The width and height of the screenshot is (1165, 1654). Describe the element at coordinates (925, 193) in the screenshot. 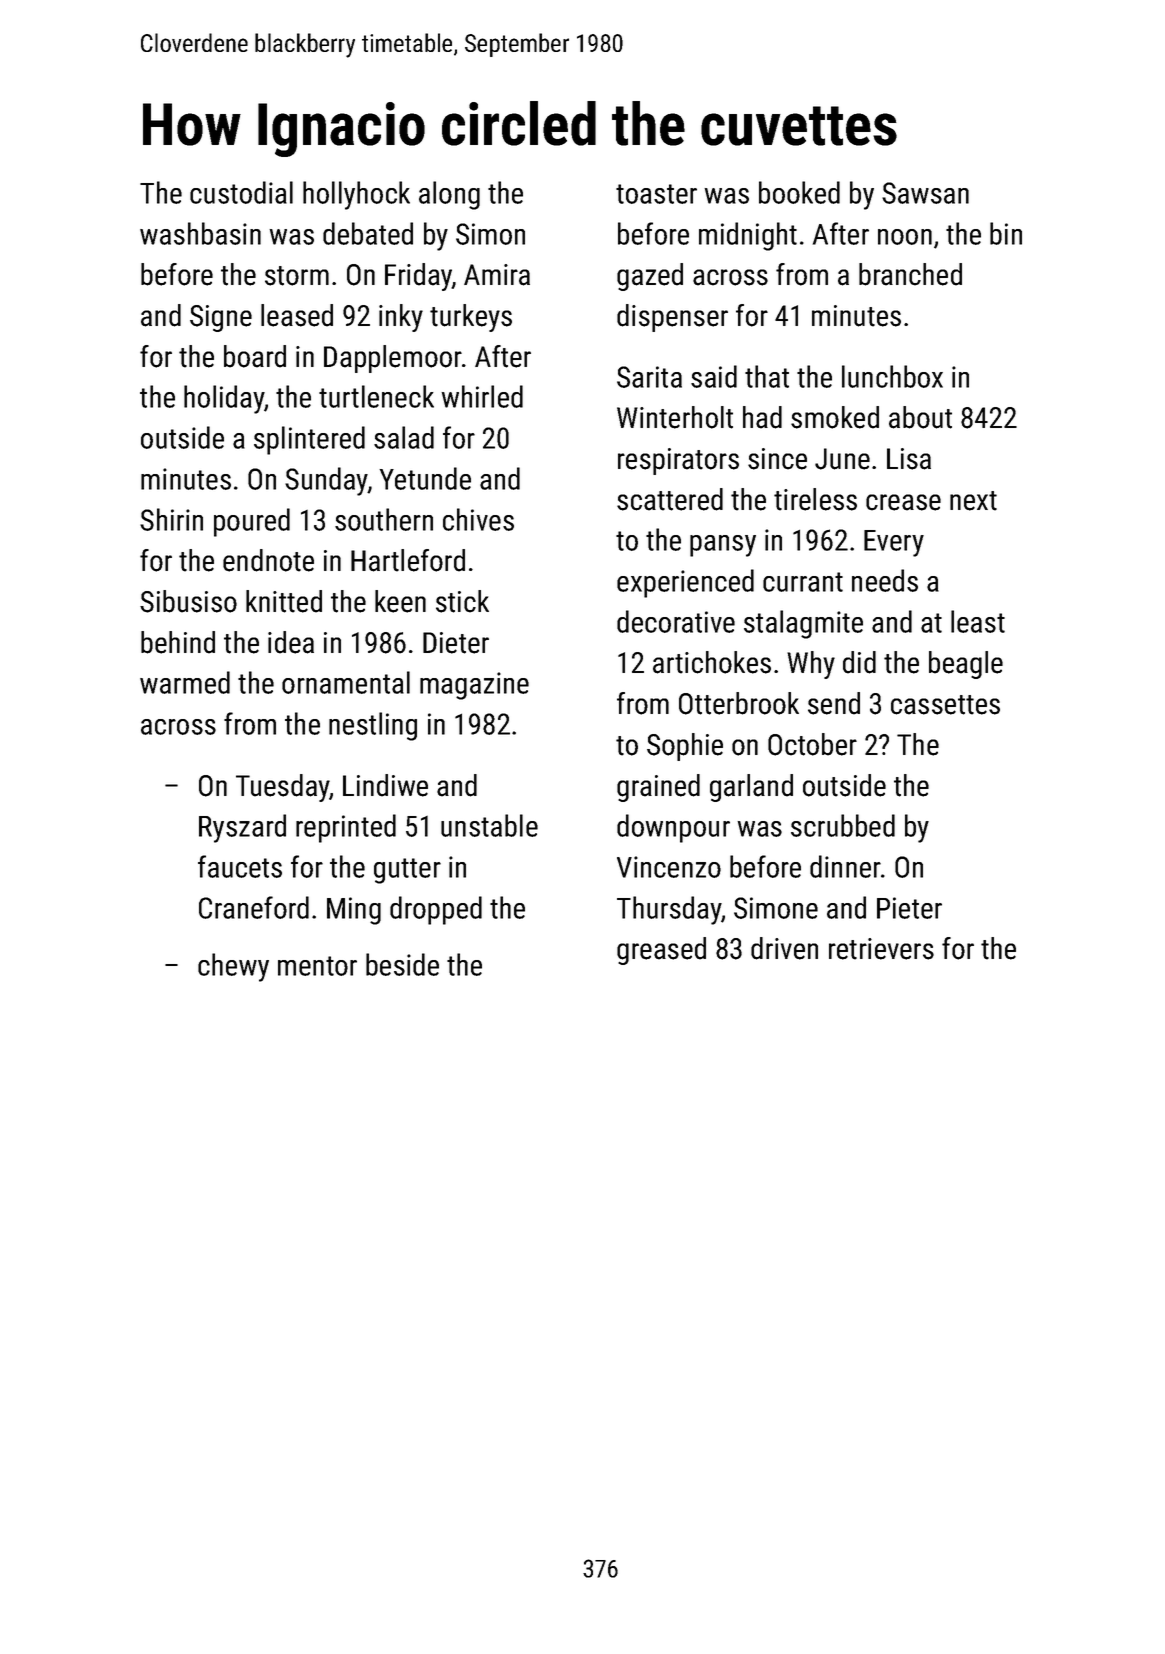

I see `Sawsan` at that location.
